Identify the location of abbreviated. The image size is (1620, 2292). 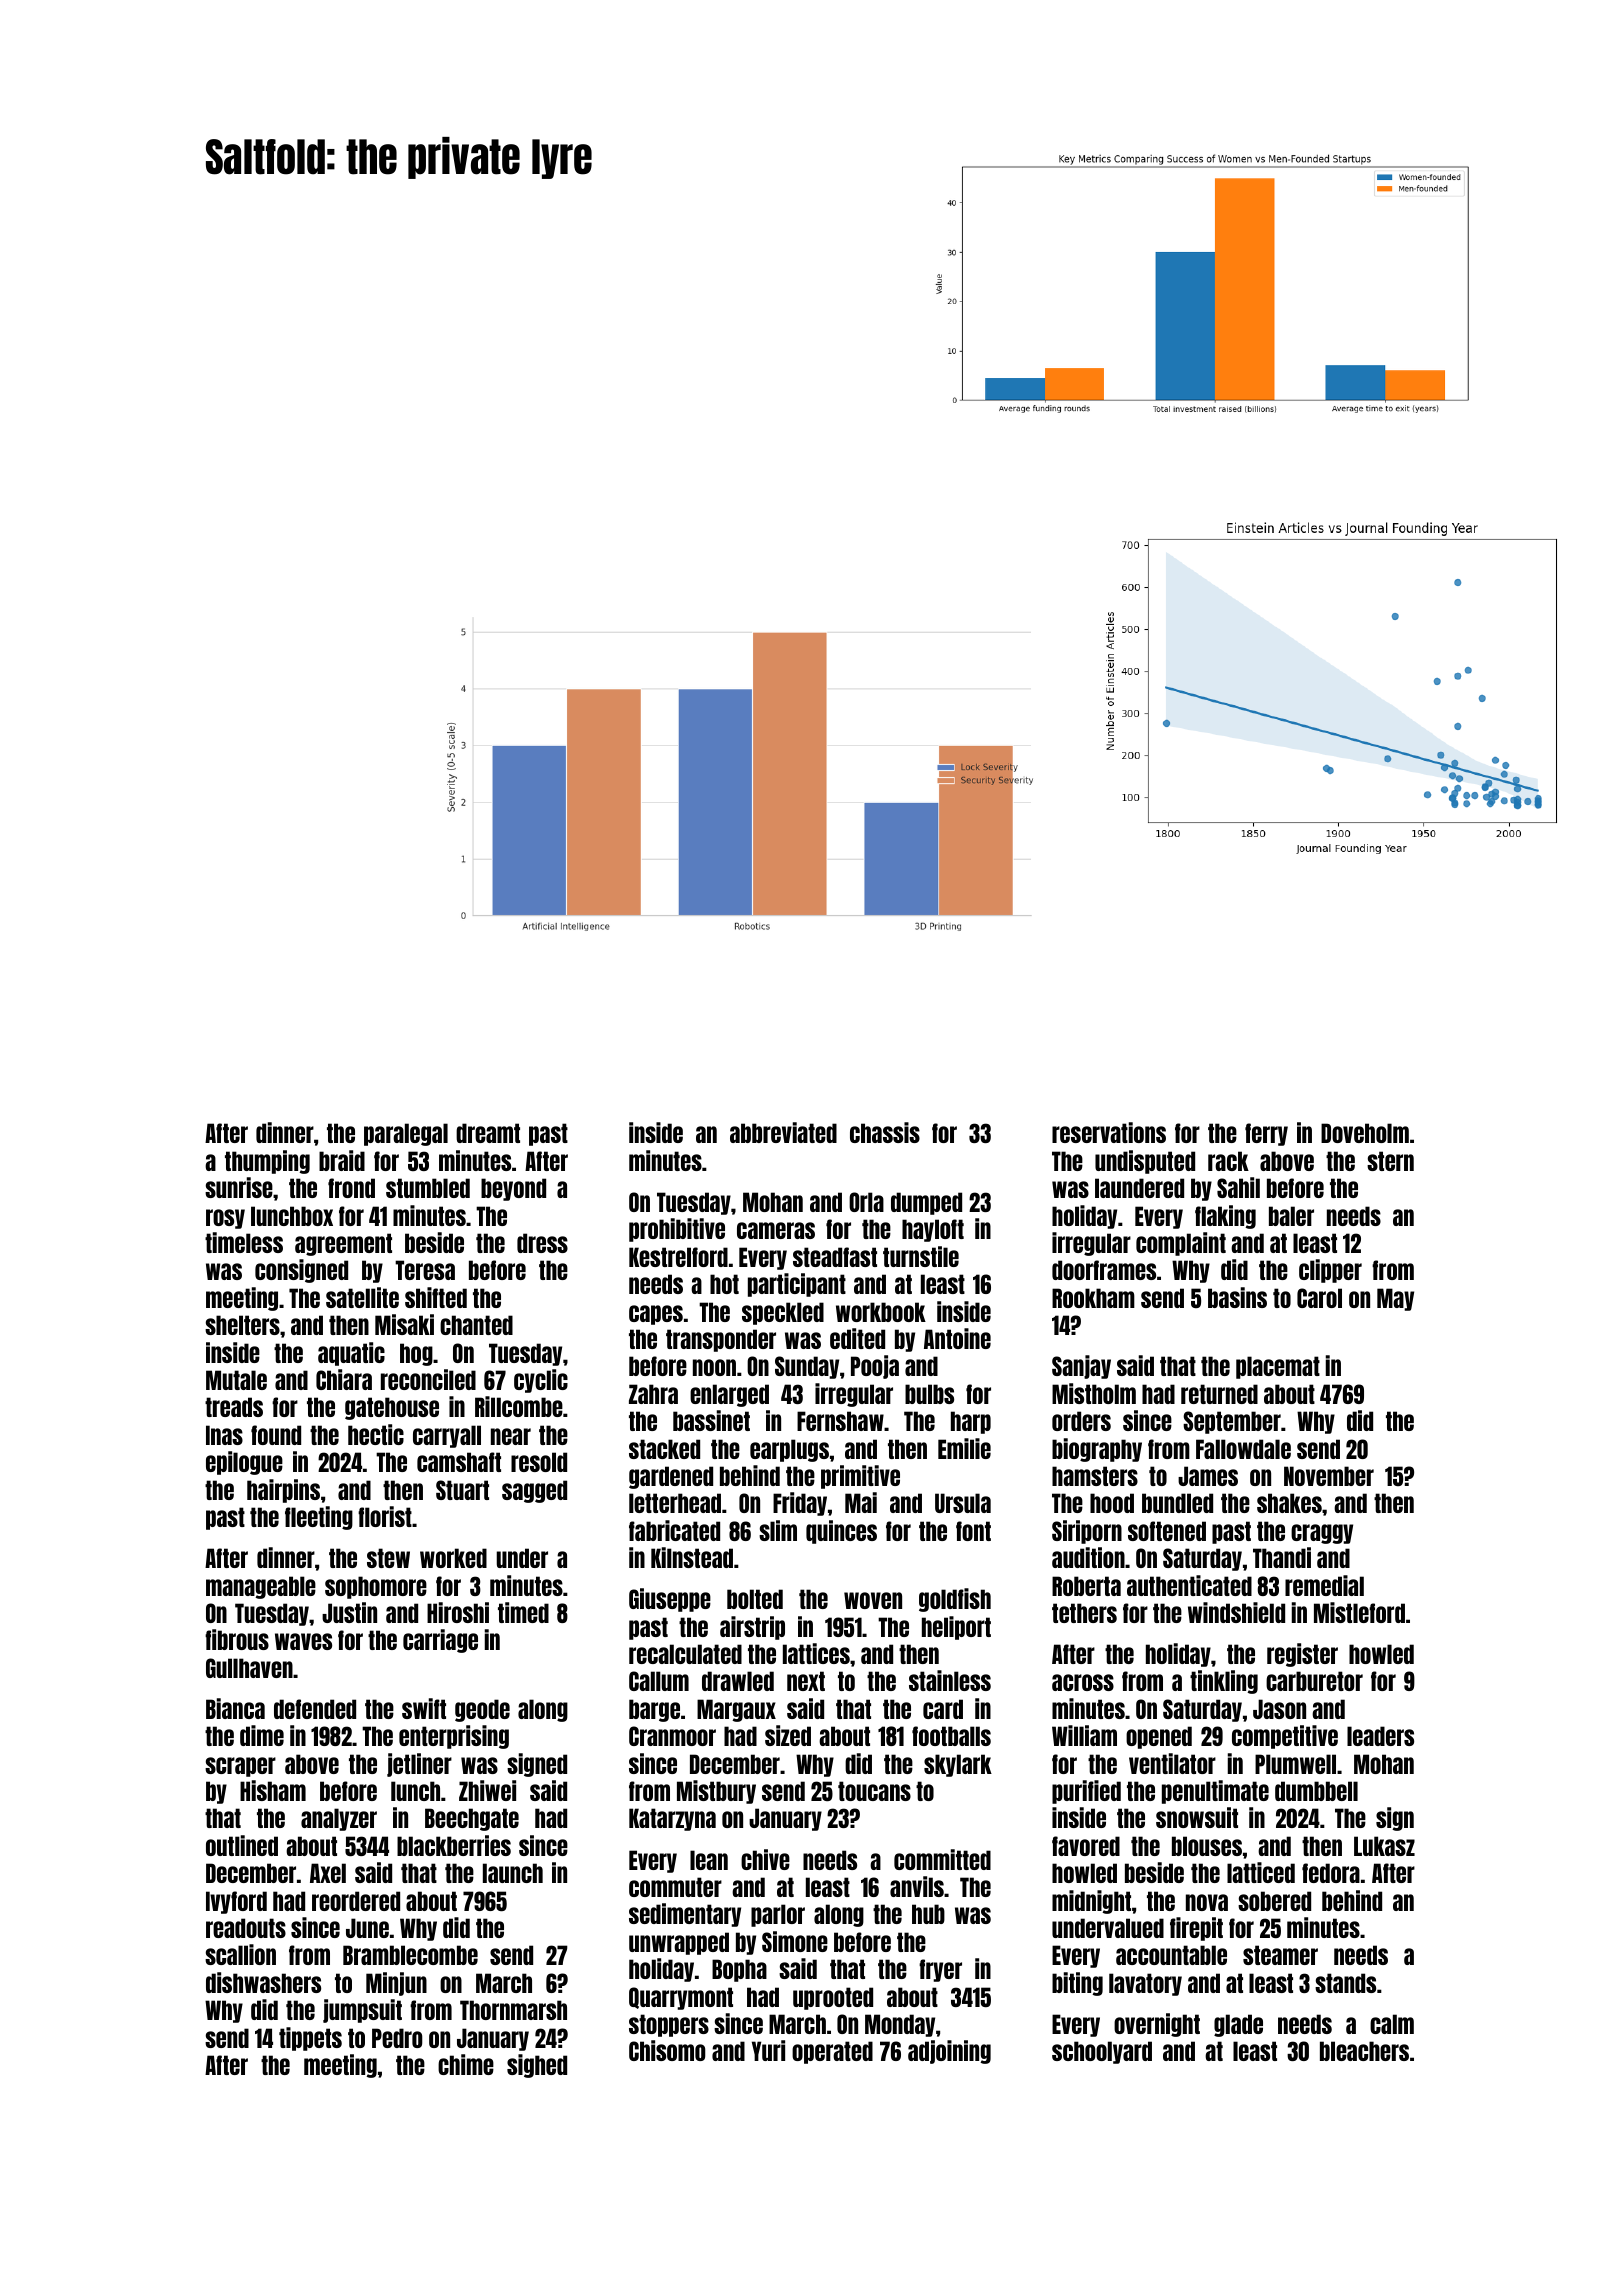
(783, 1132).
